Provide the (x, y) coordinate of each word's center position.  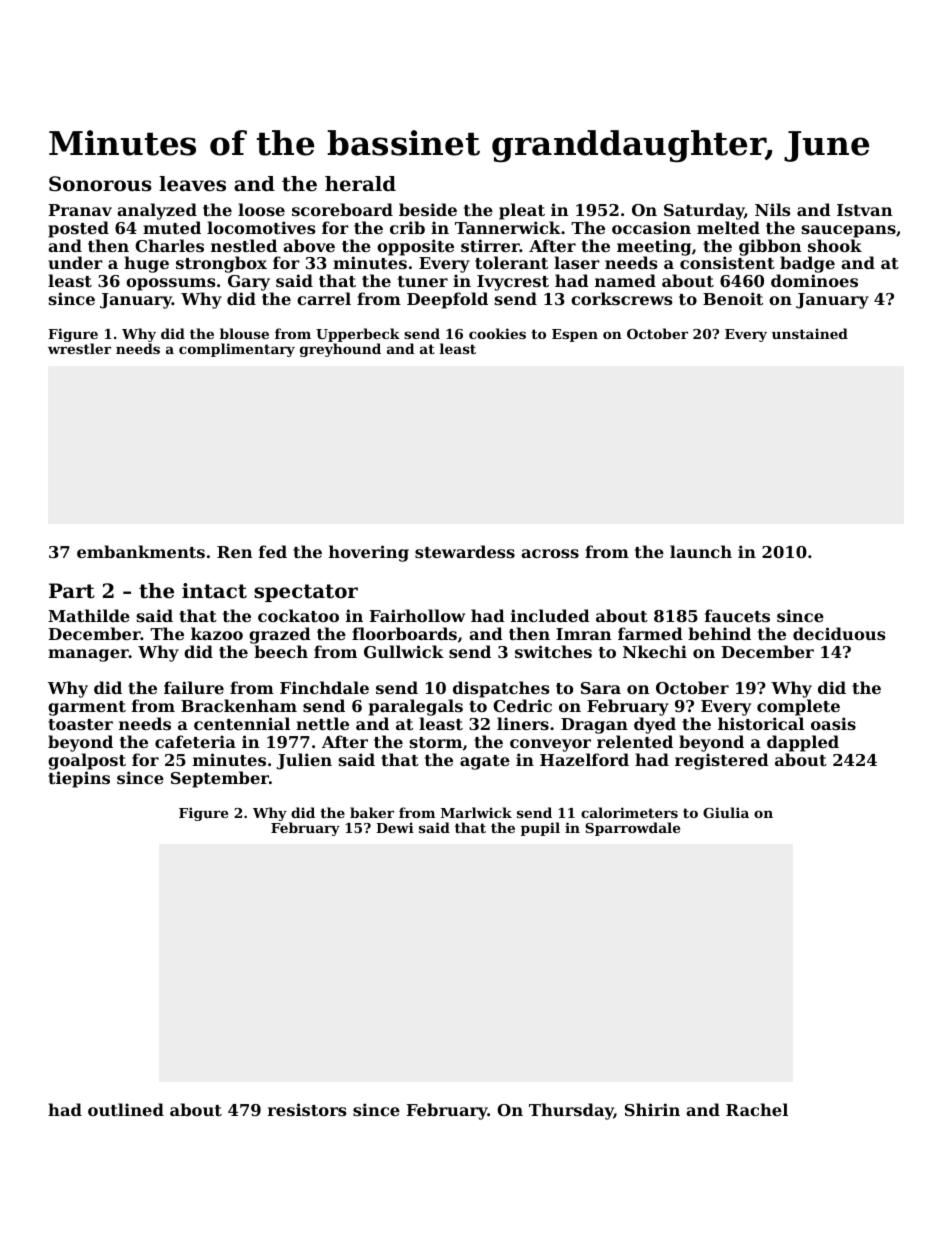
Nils (772, 209)
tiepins (79, 779)
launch (701, 551)
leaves (192, 184)
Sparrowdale (632, 829)
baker (372, 812)
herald (360, 184)
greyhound (340, 350)
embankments (141, 551)
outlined (126, 1109)
